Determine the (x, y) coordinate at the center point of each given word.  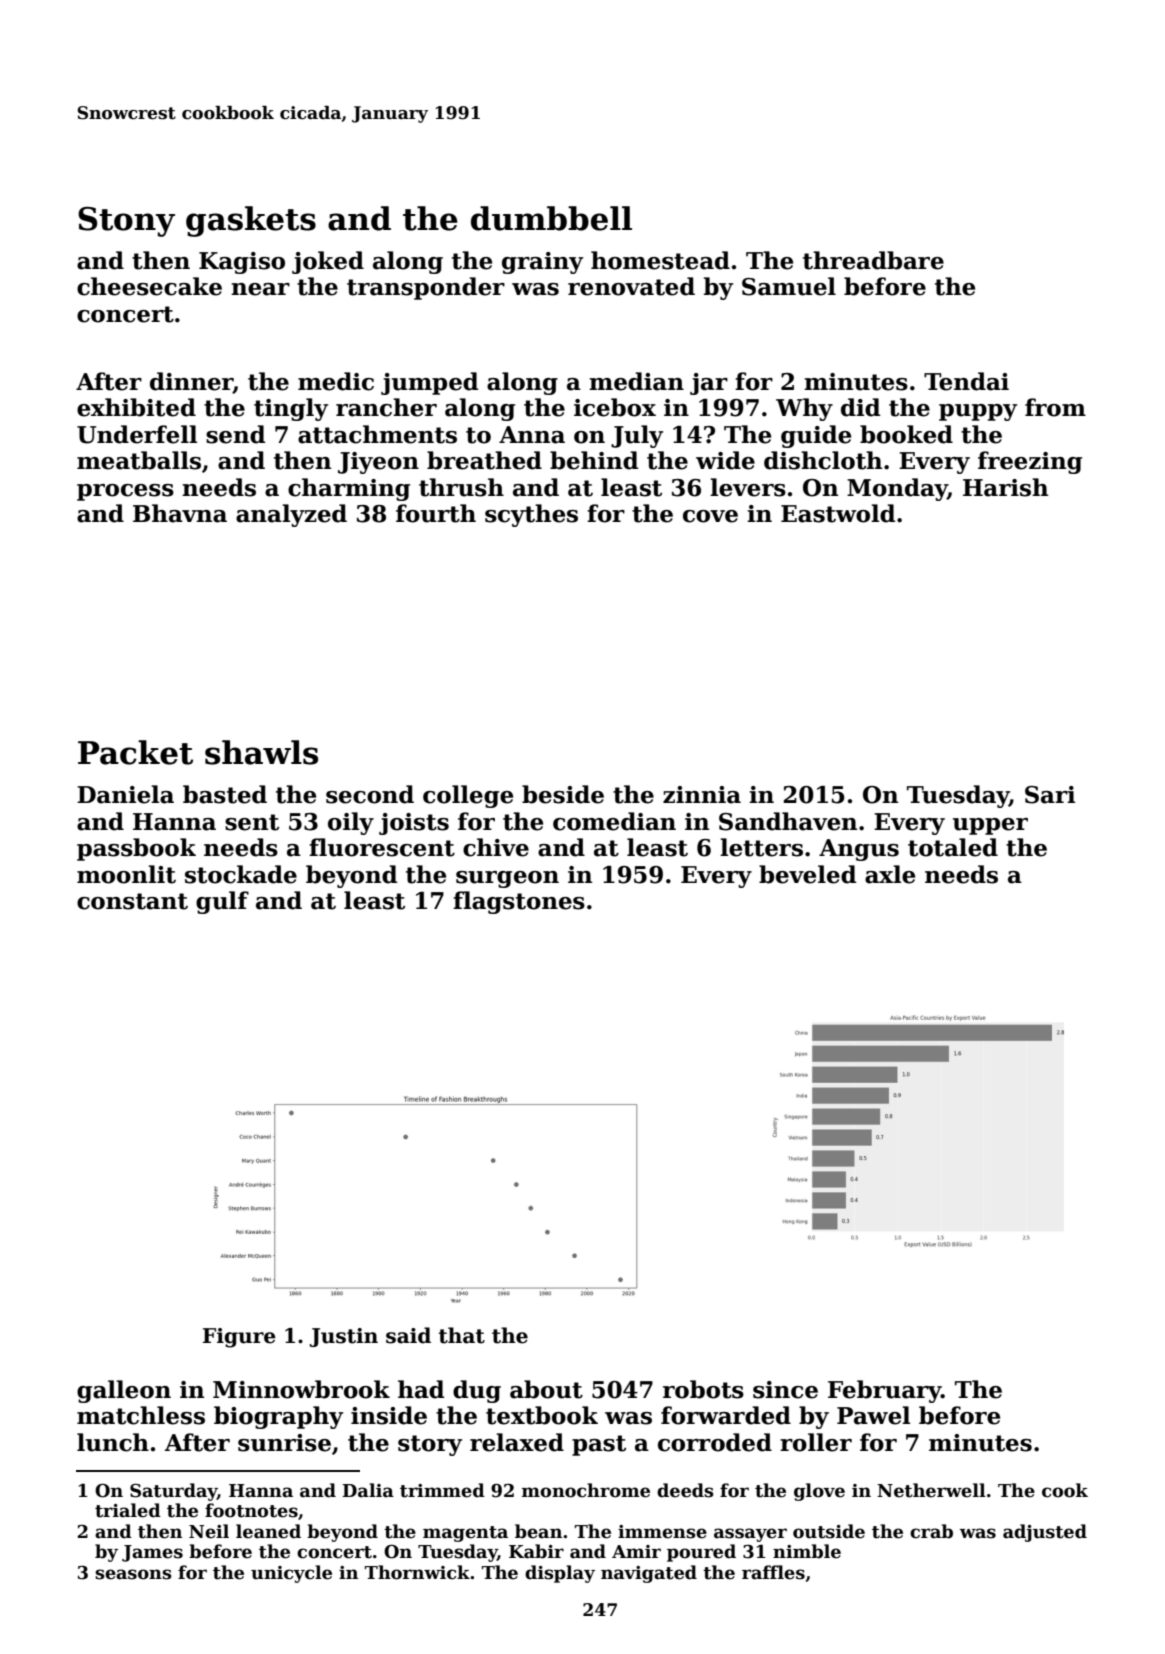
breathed (484, 460)
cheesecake (149, 286)
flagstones (519, 902)
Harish (1005, 487)
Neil (209, 1531)
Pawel (873, 1415)
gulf (222, 902)
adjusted (1045, 1533)
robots (703, 1389)
